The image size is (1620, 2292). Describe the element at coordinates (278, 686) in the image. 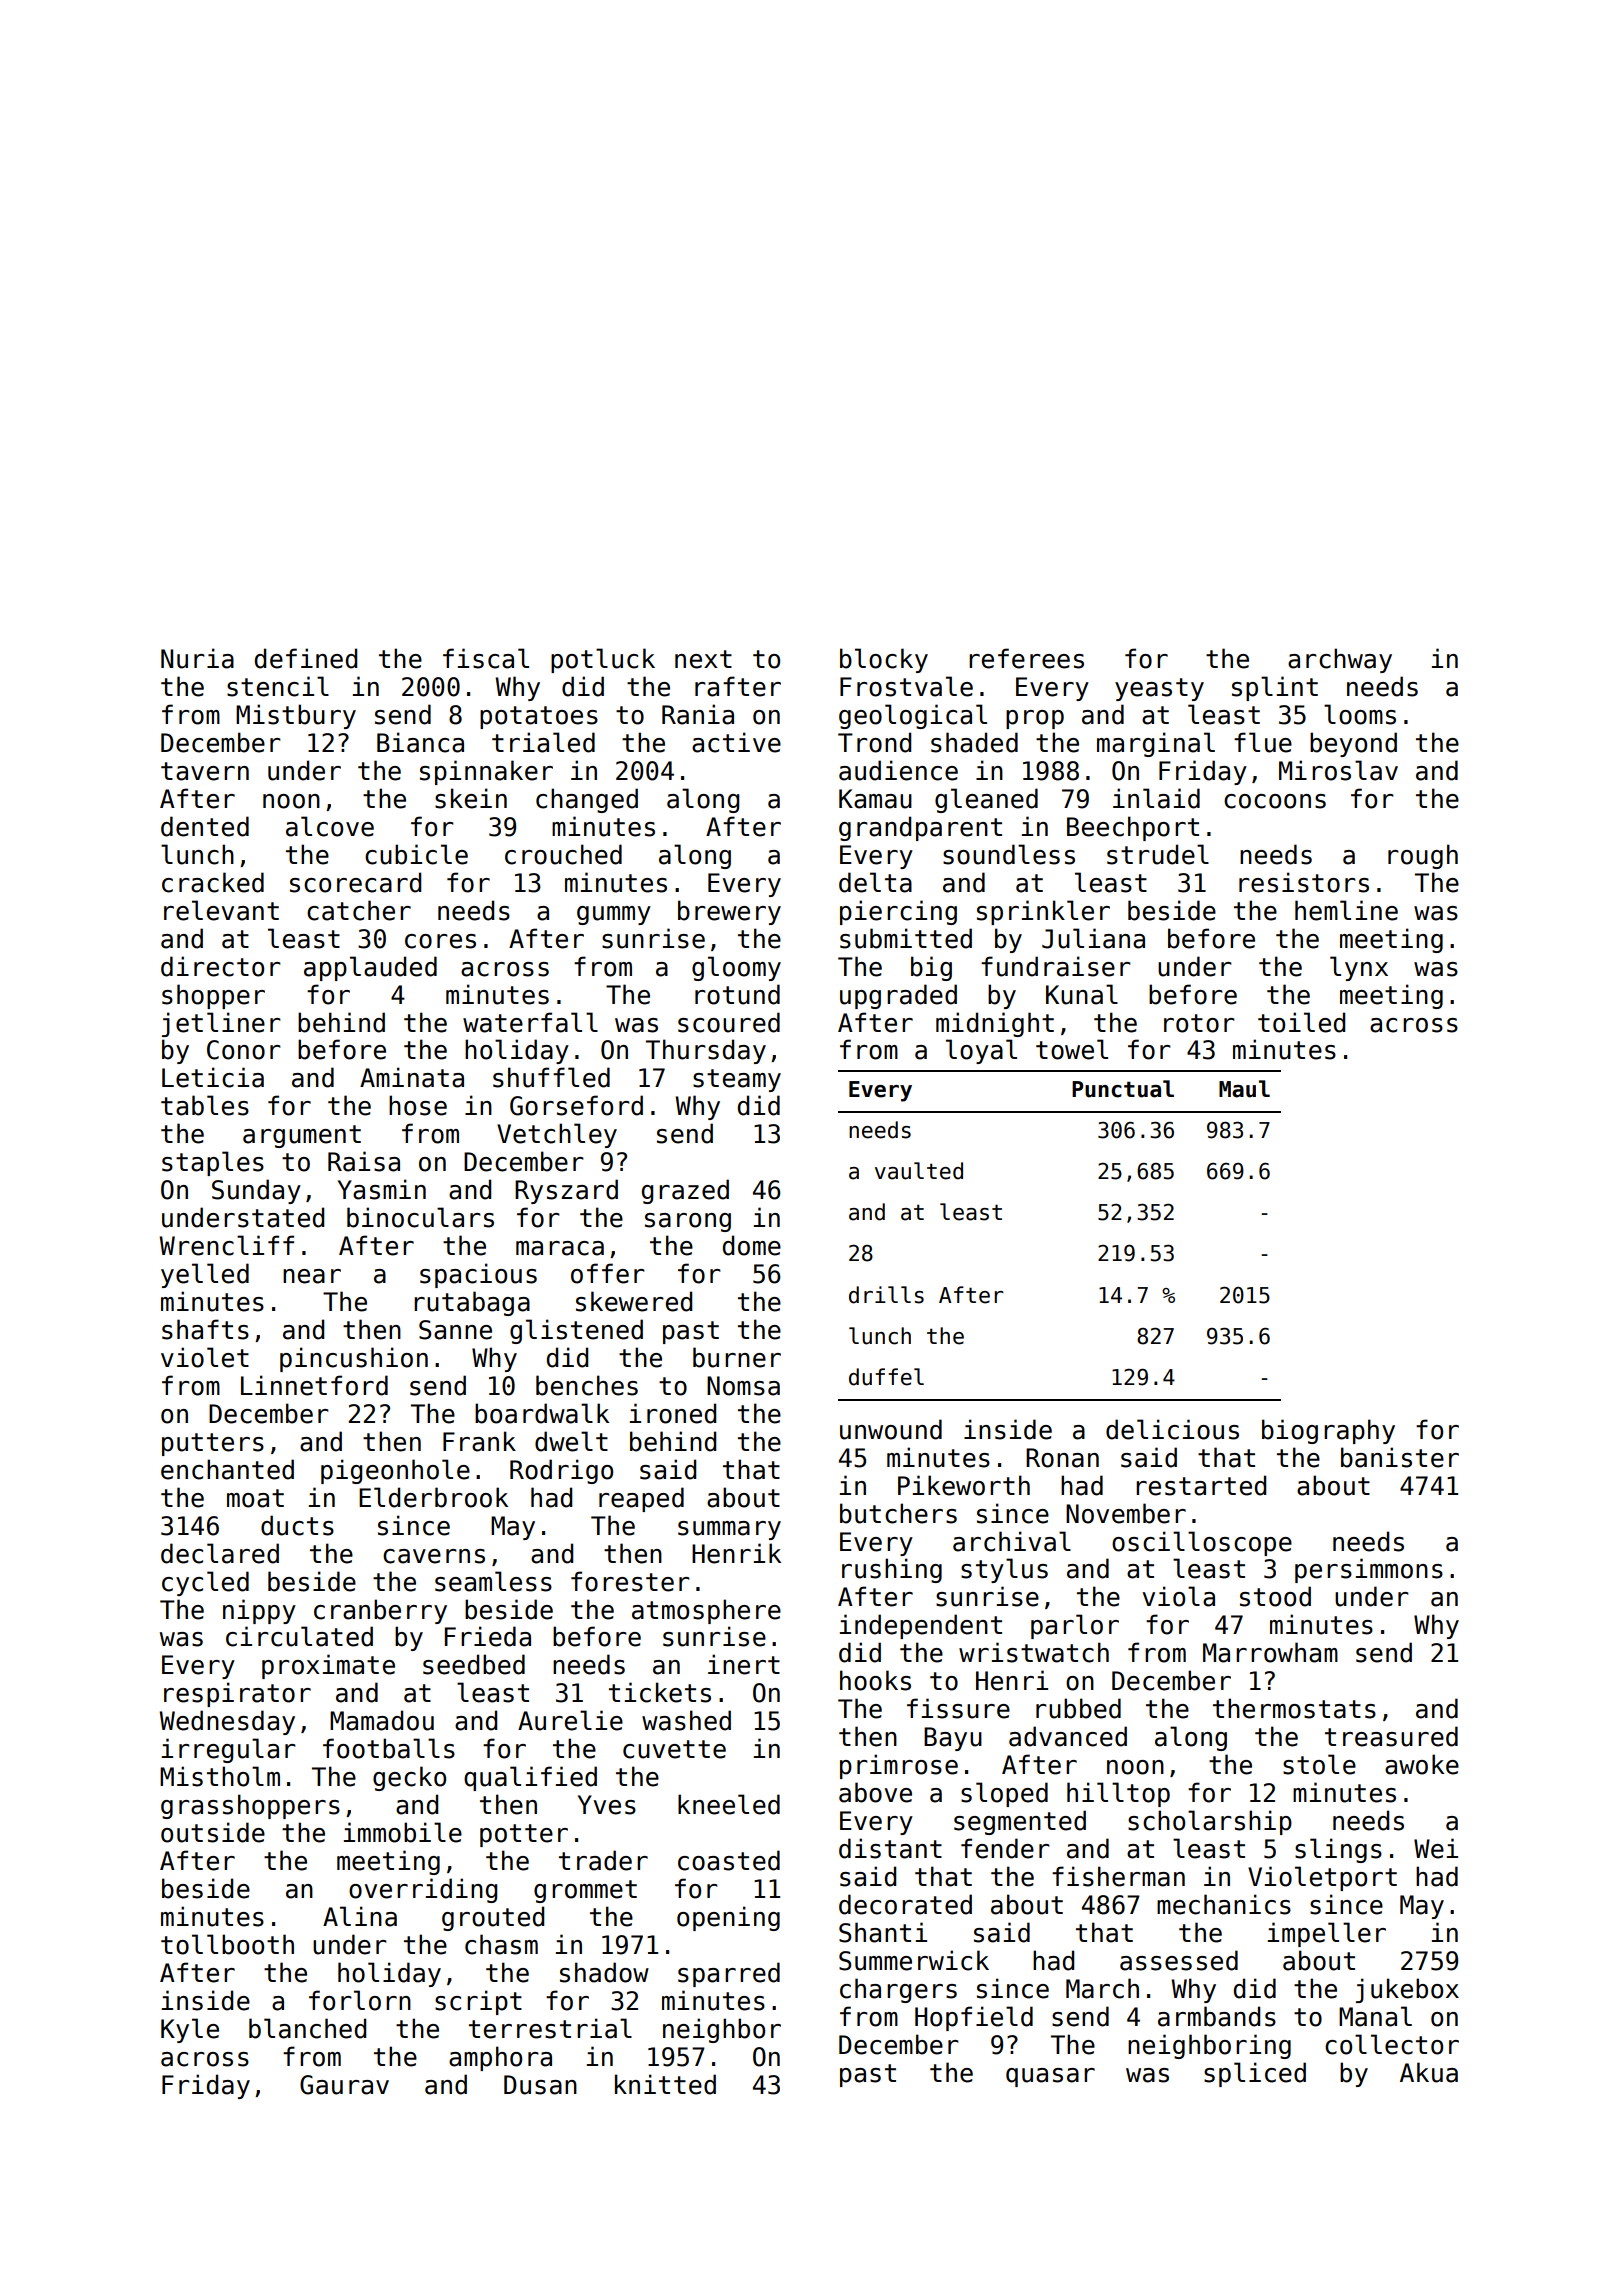

I see `stencil` at that location.
